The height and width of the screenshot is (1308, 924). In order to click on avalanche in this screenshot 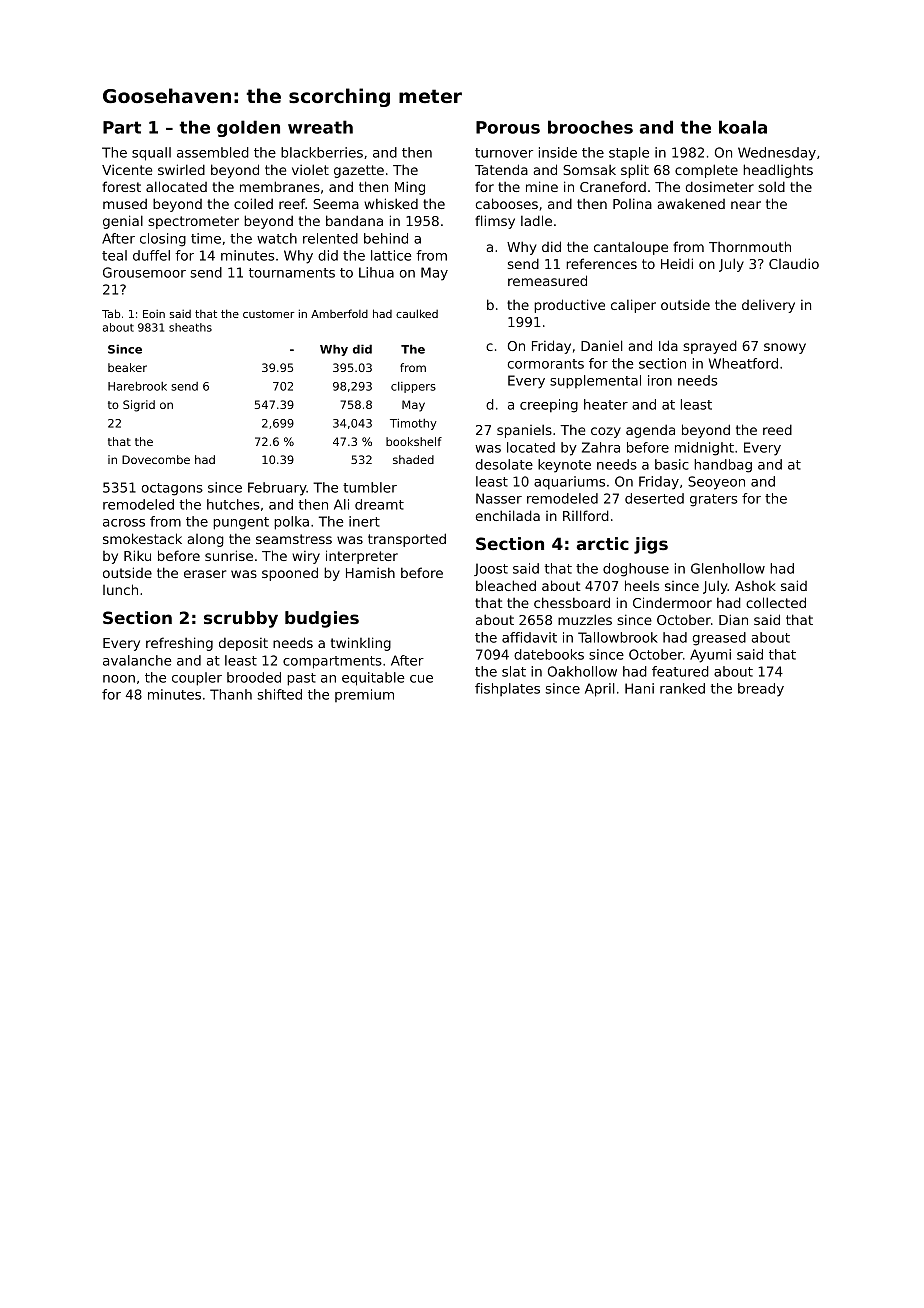, I will do `click(137, 660)`.
